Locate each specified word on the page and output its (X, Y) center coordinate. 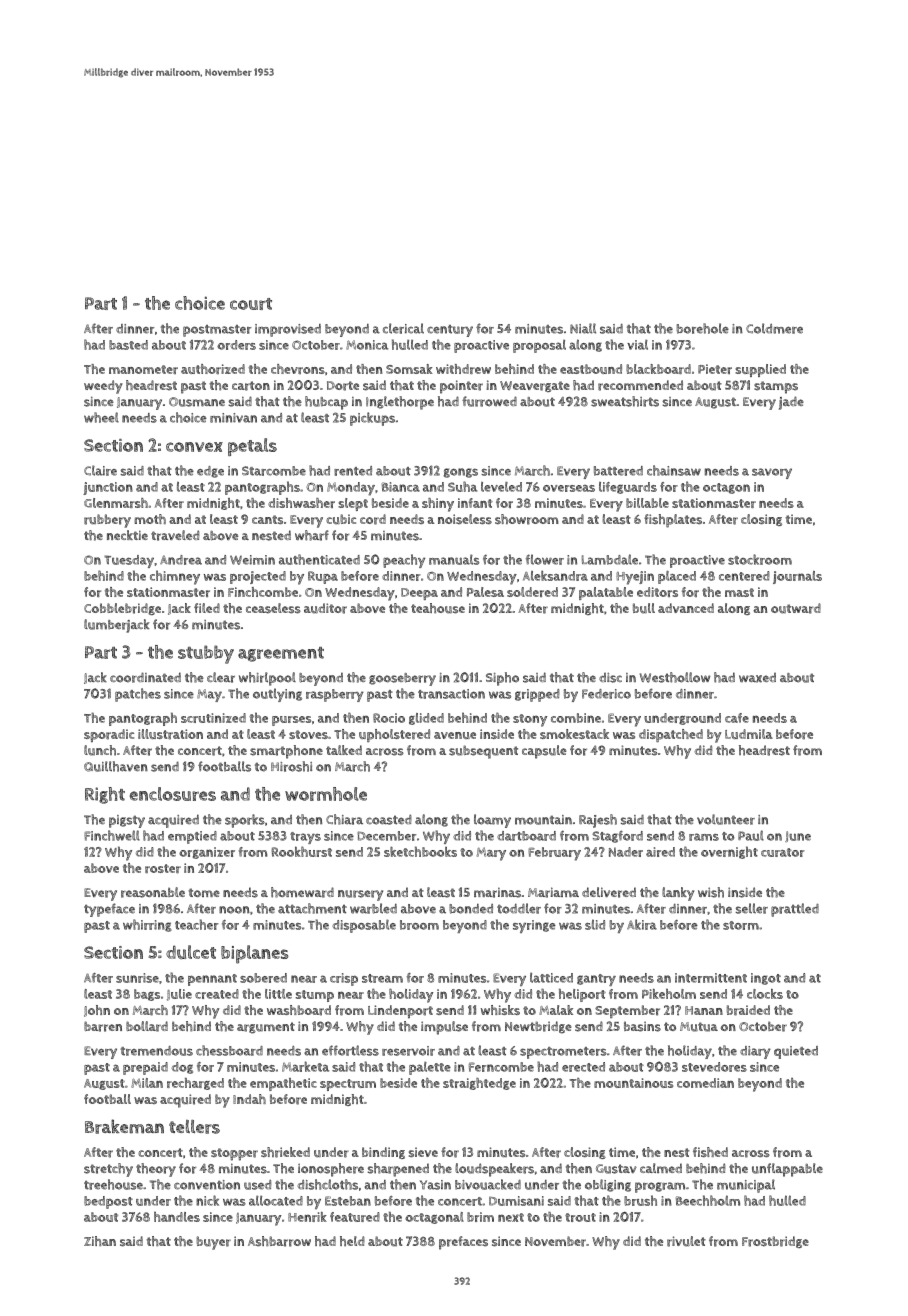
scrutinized (213, 718)
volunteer (726, 819)
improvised (288, 330)
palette (430, 1068)
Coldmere (774, 328)
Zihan (100, 1241)
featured (355, 1217)
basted (128, 345)
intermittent (711, 978)
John (97, 1011)
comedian (705, 1083)
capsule (544, 752)
